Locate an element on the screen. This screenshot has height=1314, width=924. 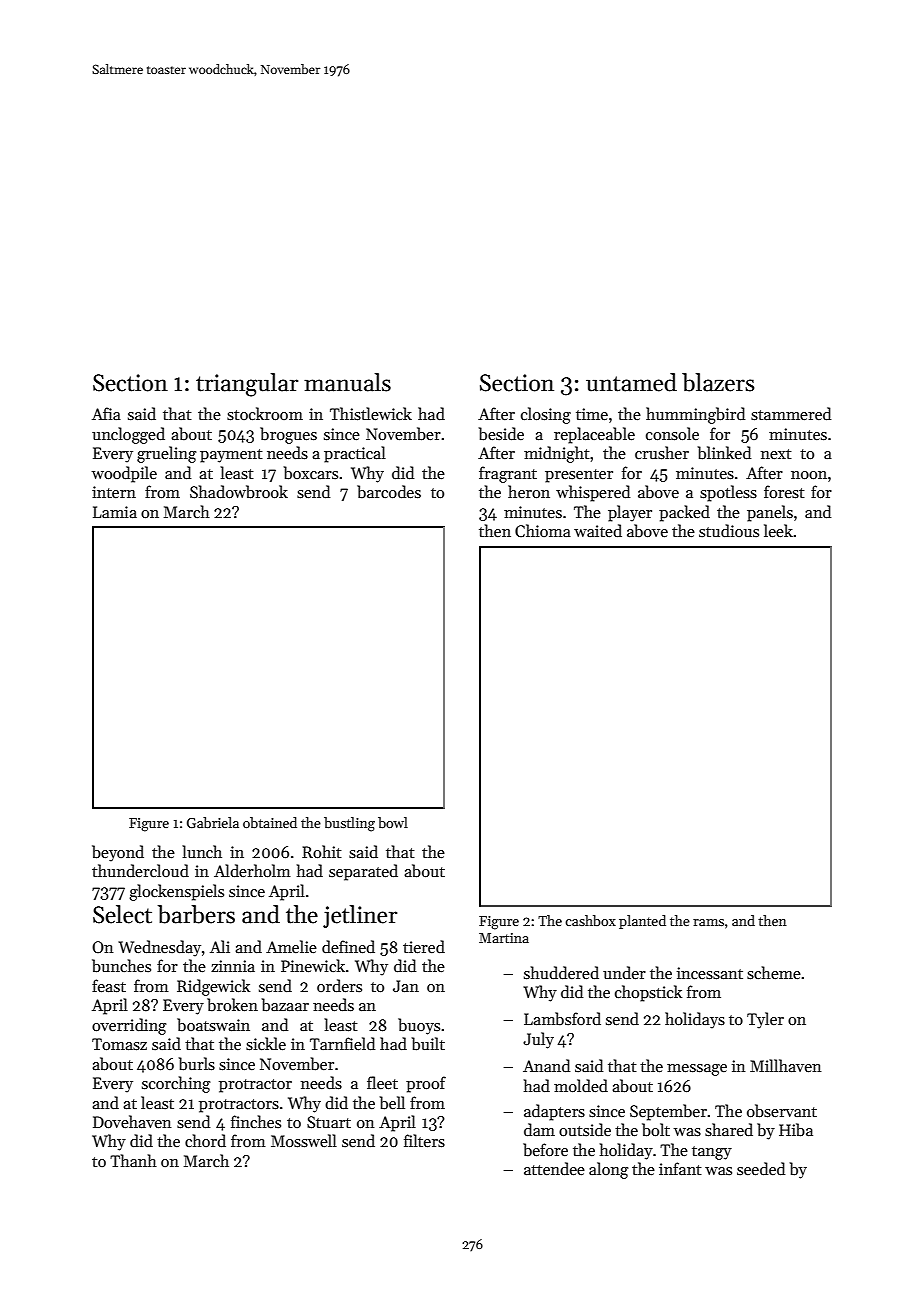
player is located at coordinates (630, 513).
